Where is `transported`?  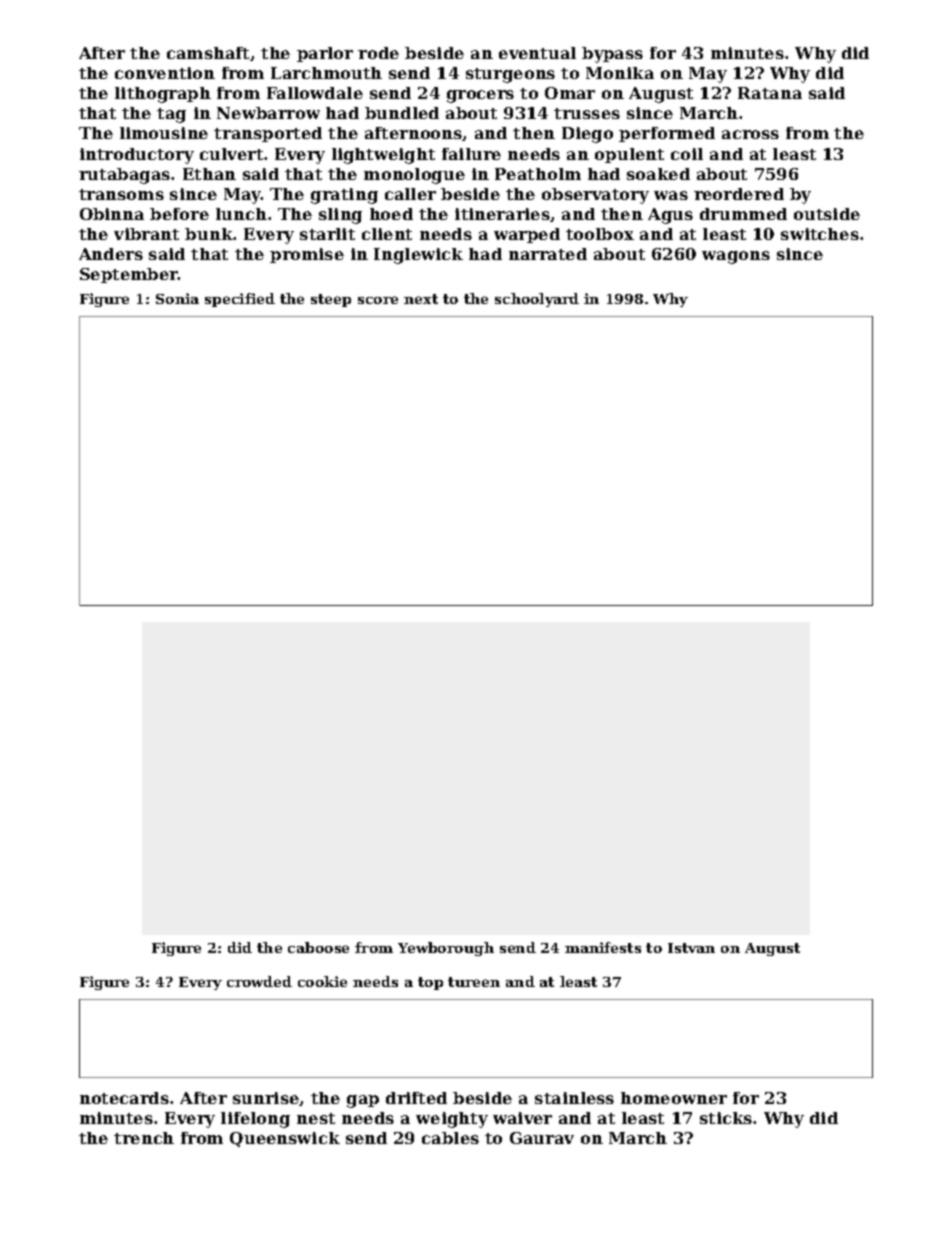 transported is located at coordinates (268, 134).
